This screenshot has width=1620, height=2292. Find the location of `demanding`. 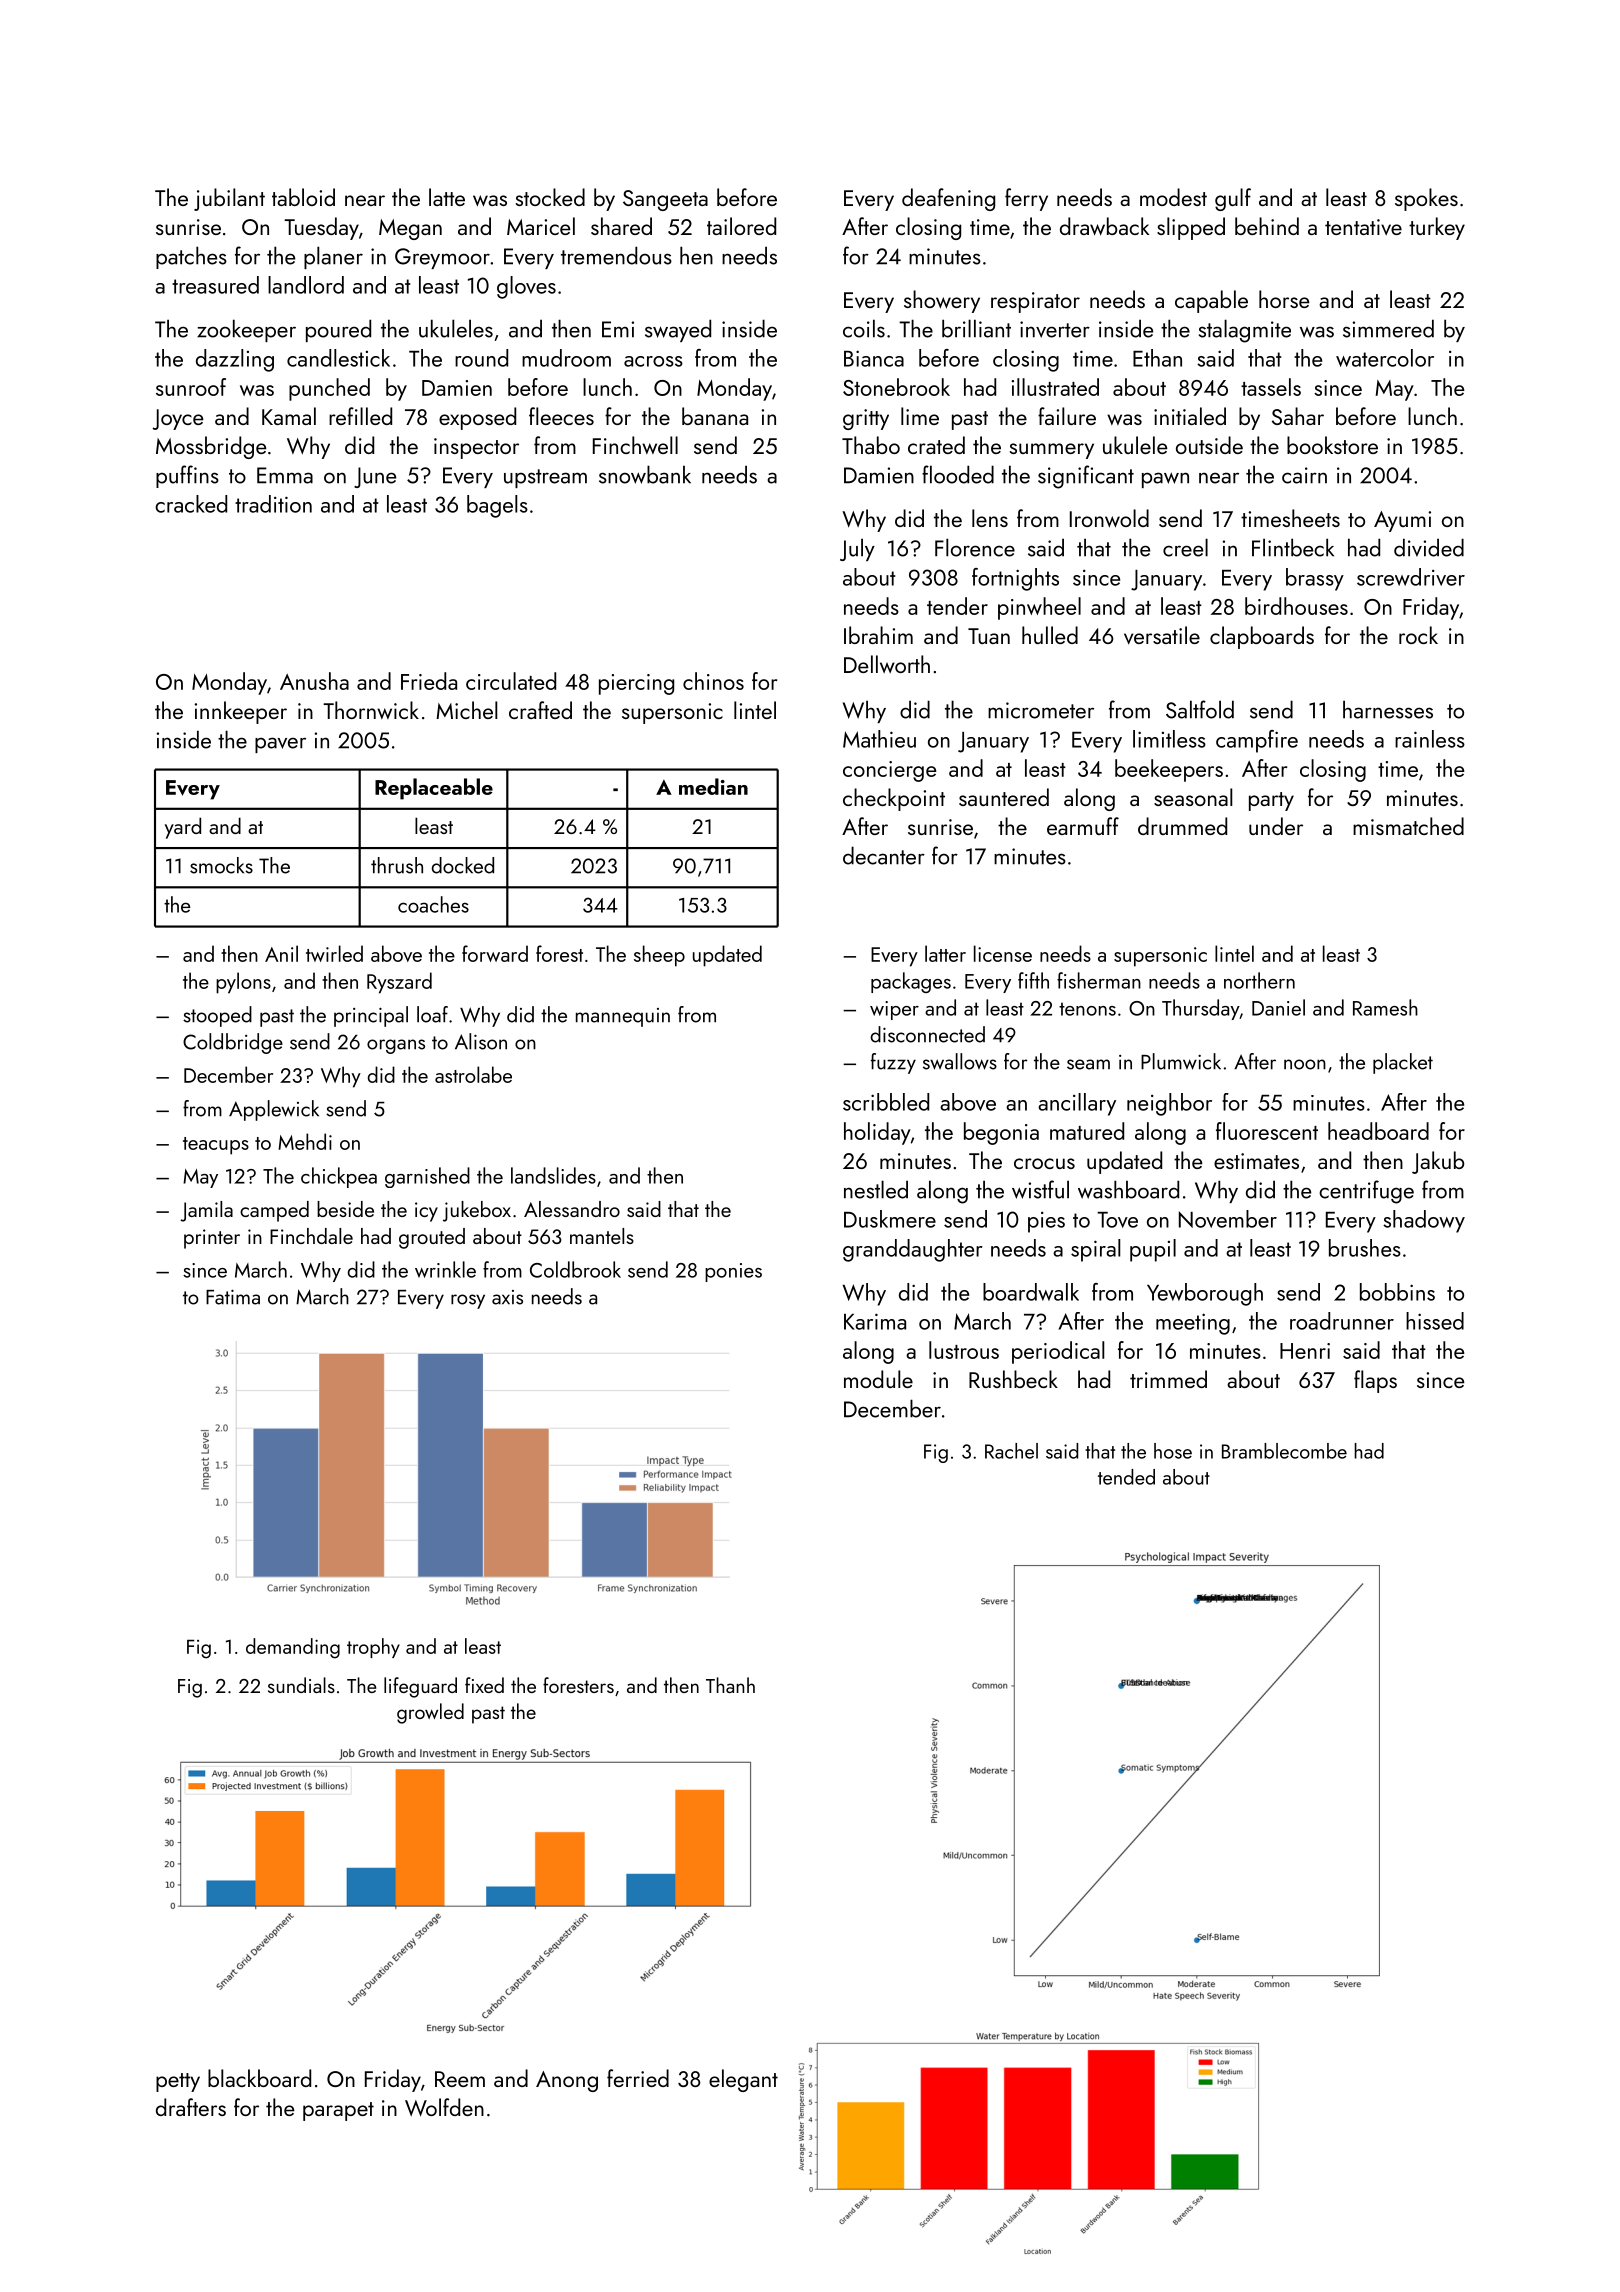

demanding is located at coordinates (293, 1648).
